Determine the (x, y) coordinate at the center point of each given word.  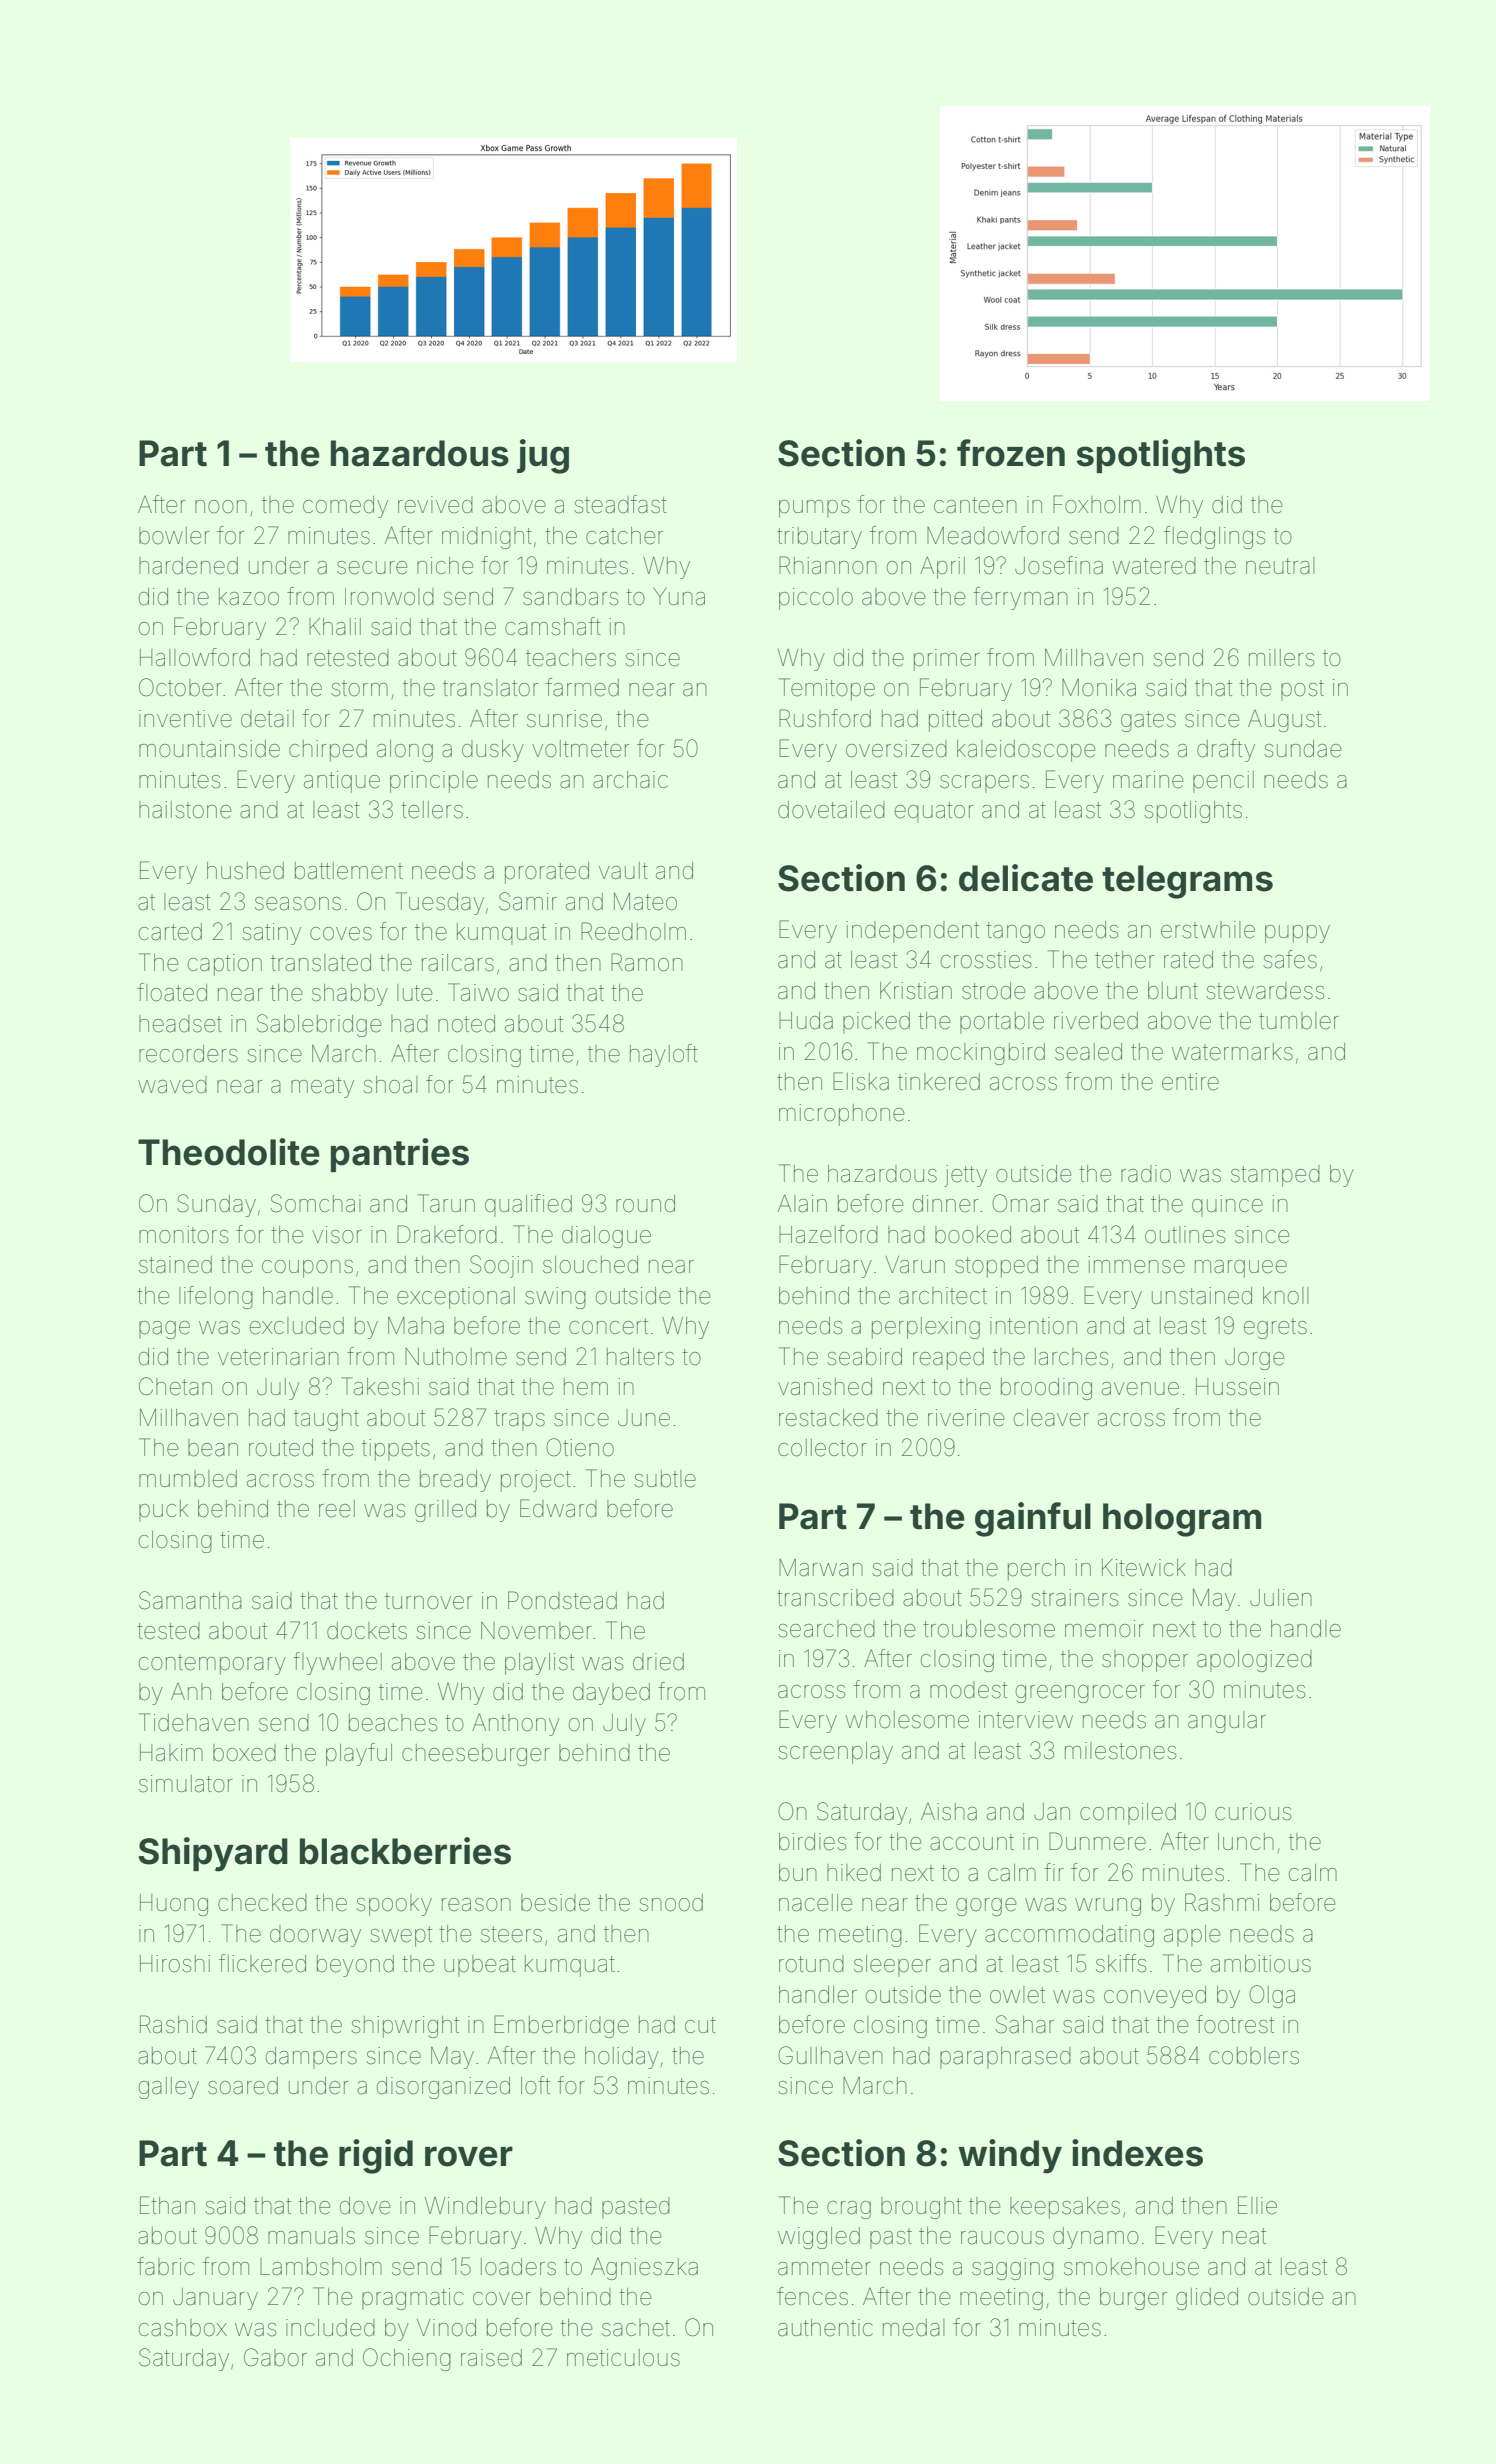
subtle (665, 1479)
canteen (975, 505)
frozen (1011, 453)
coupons (307, 1269)
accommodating (1069, 1936)
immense (1136, 1265)
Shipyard (213, 1854)
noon (221, 506)
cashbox (183, 2328)
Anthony (516, 1724)
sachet (636, 2328)
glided (1207, 2299)
